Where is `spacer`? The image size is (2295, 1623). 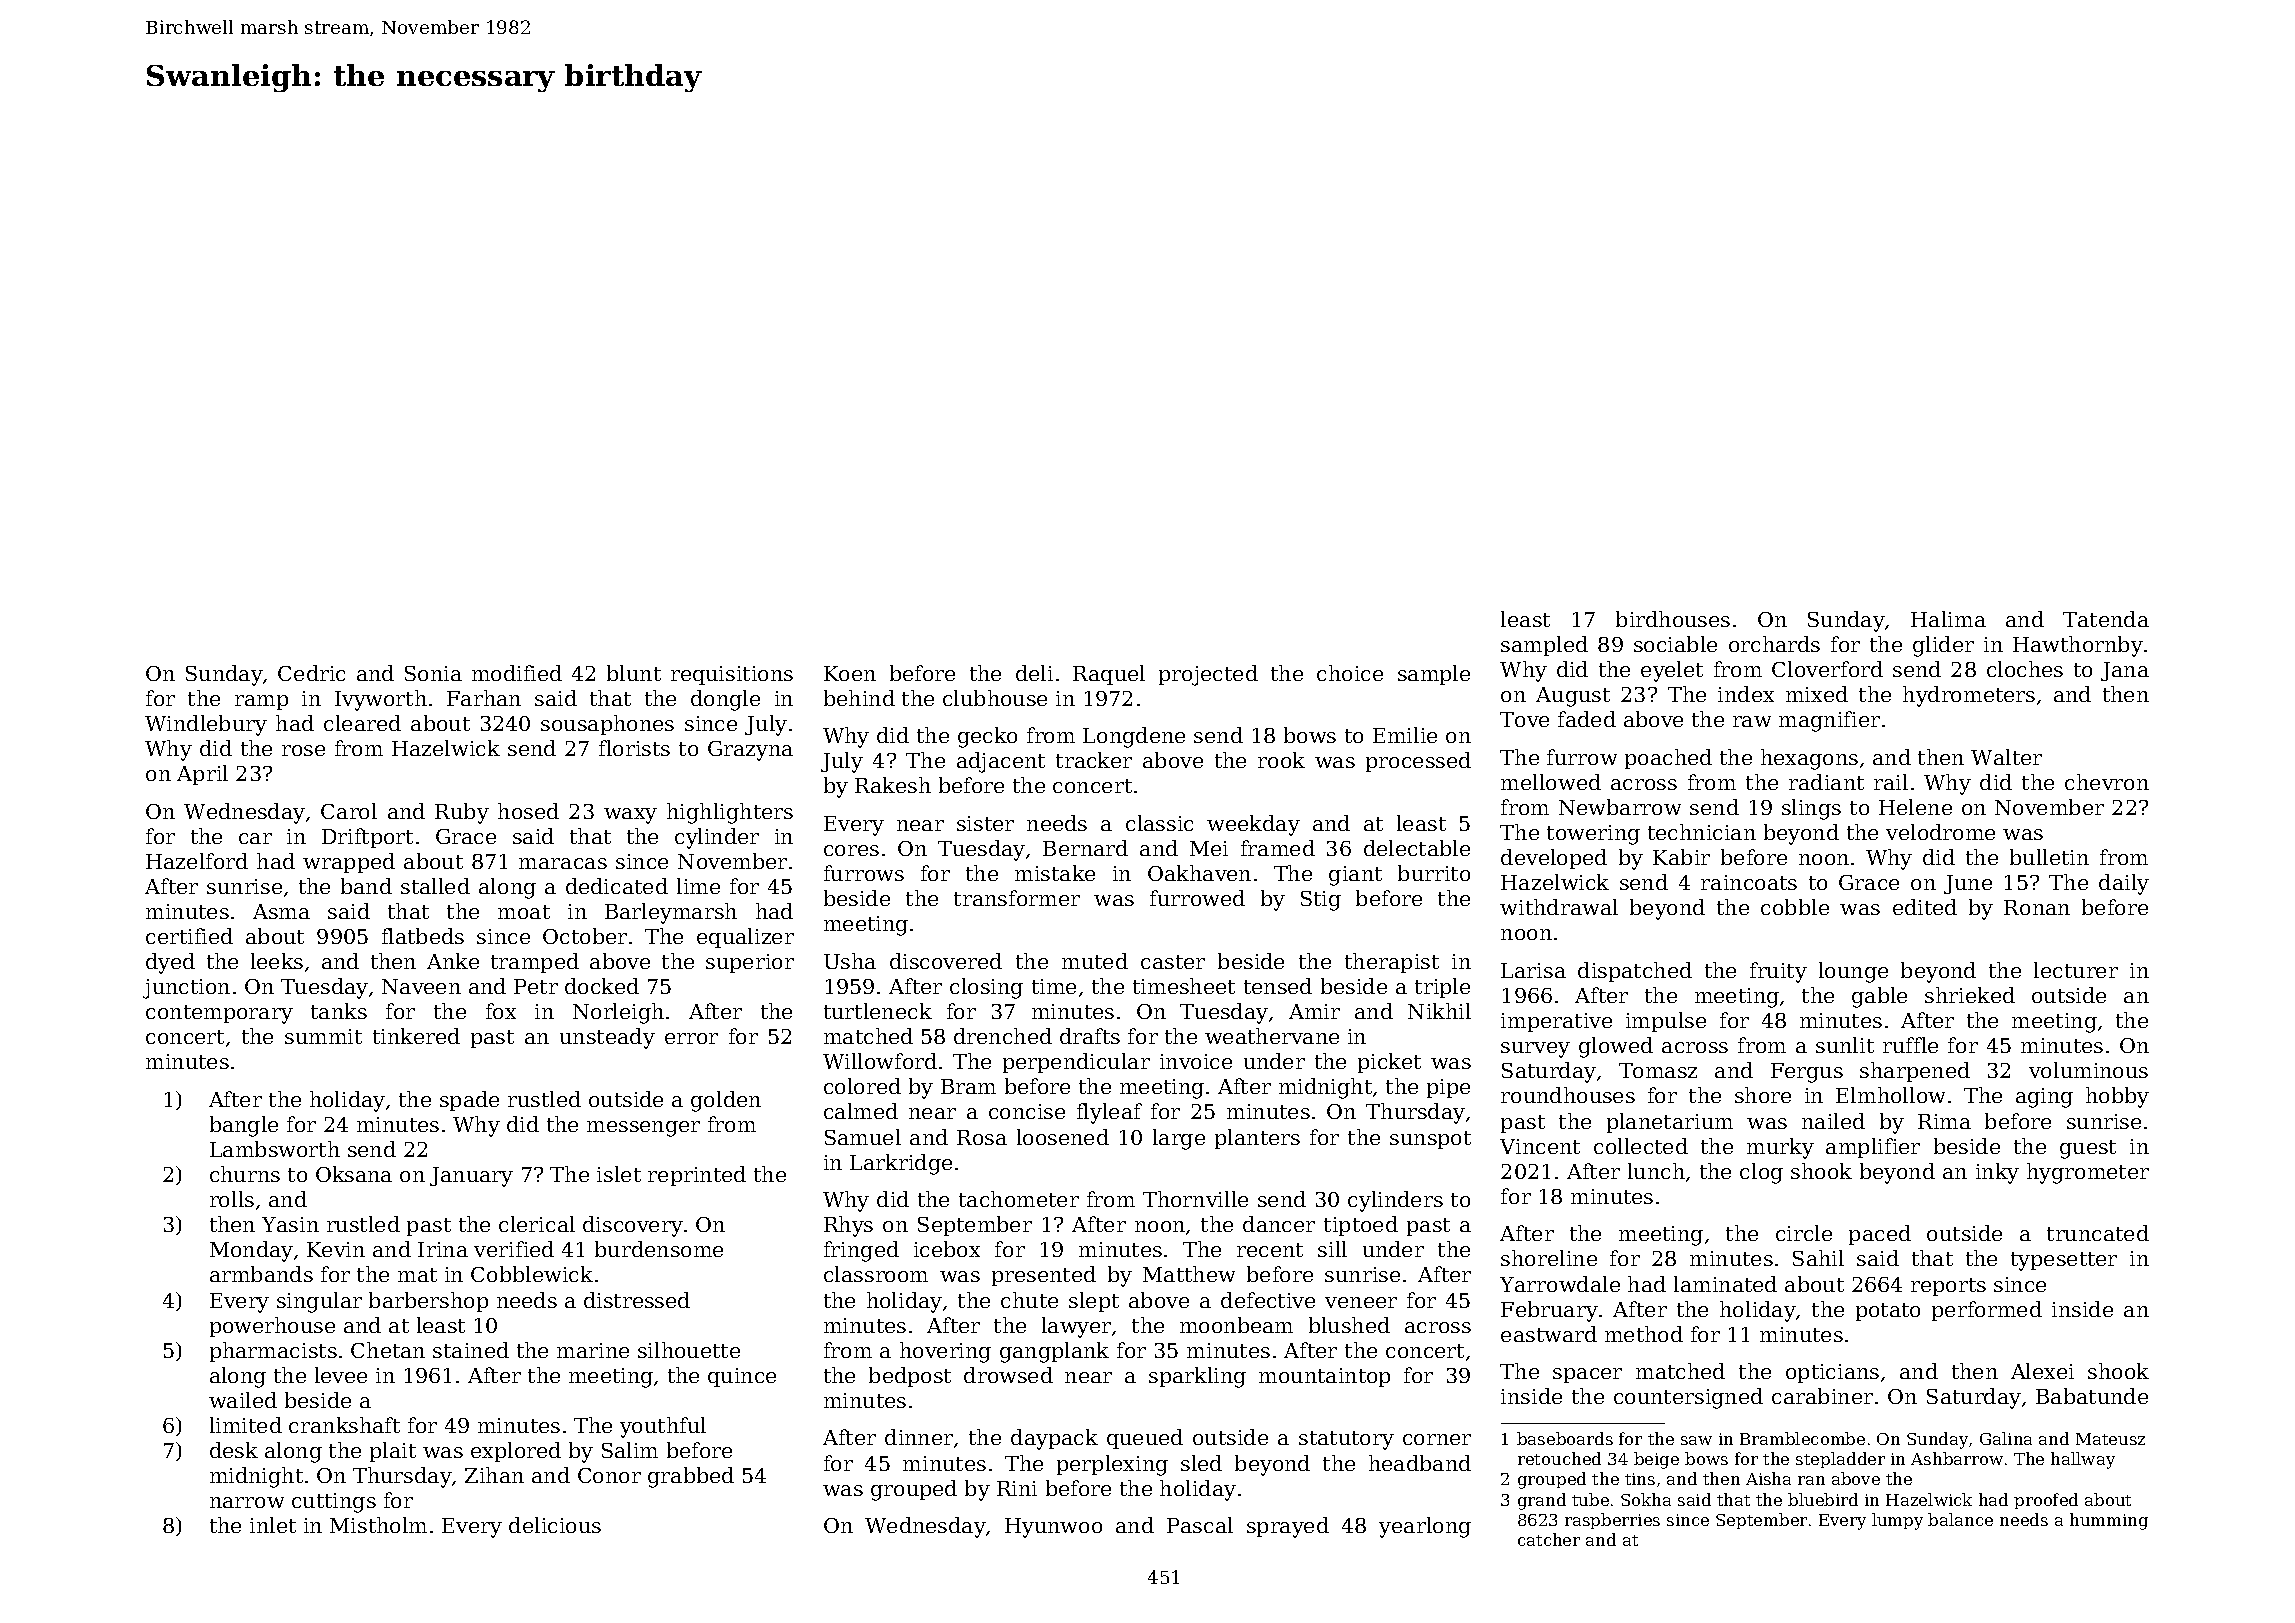 spacer is located at coordinates (1587, 1375).
